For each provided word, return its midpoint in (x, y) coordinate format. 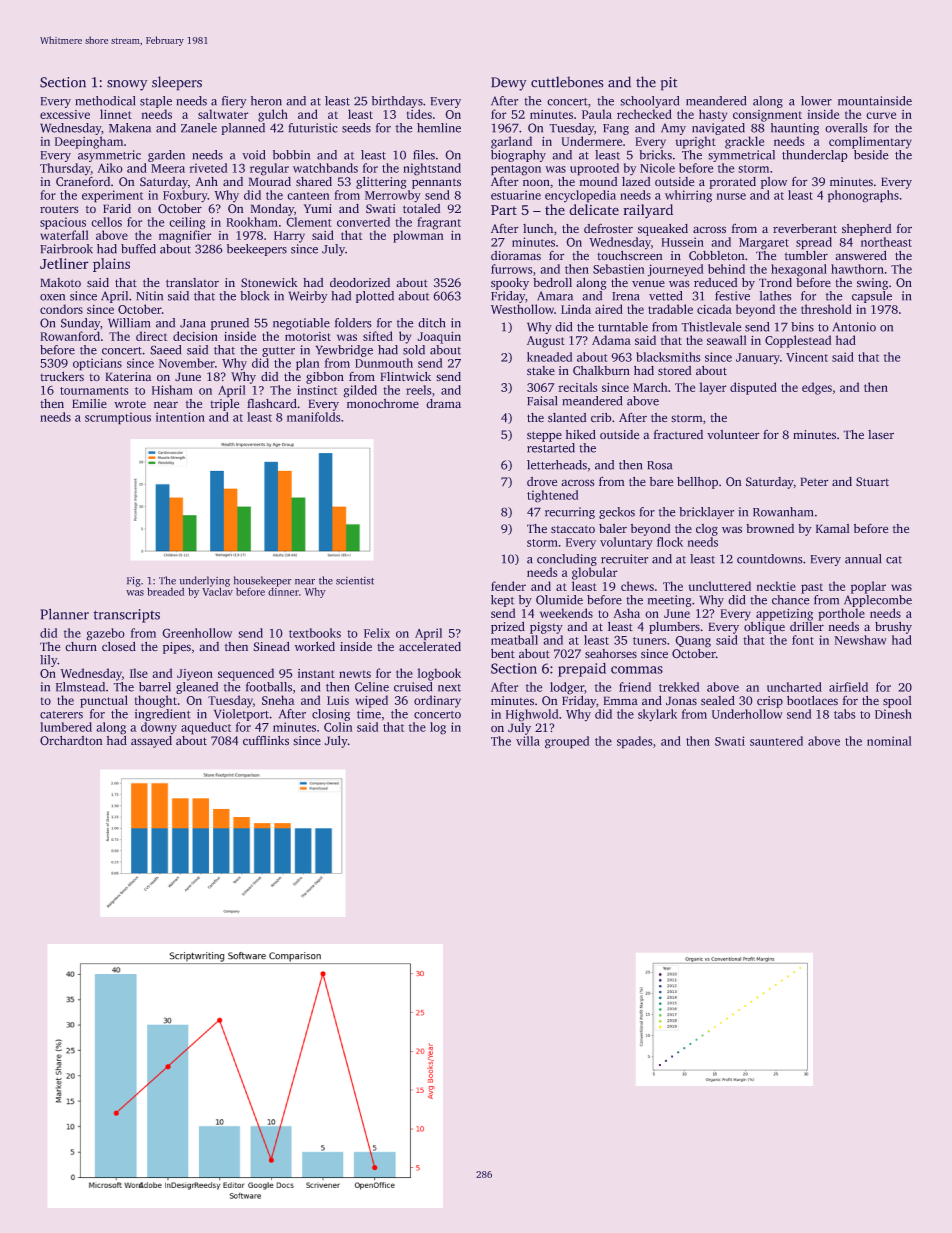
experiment (112, 196)
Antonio (854, 327)
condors (61, 309)
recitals (577, 387)
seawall (727, 340)
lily (49, 661)
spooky (510, 284)
